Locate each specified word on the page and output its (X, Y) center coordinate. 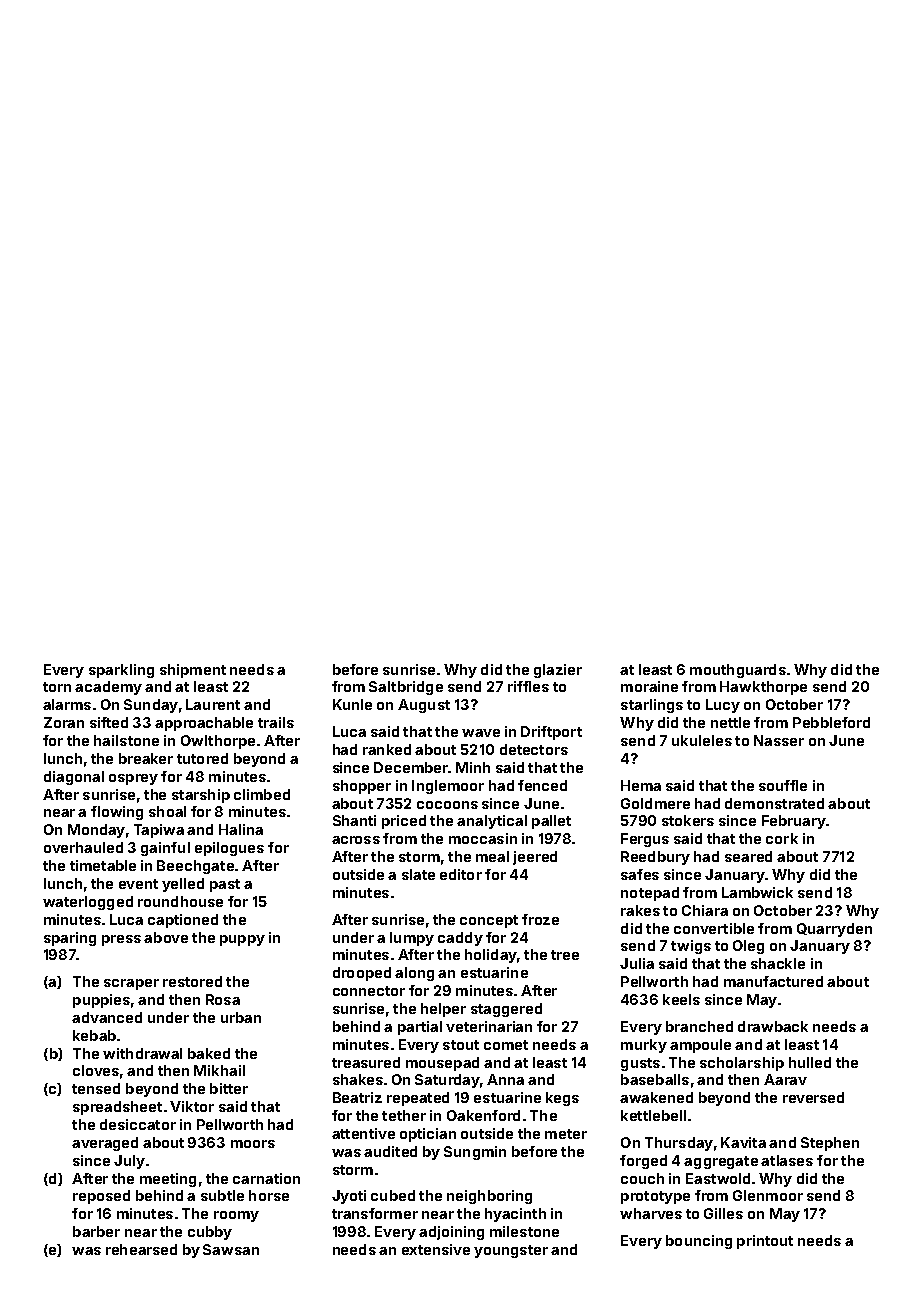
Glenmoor (768, 1195)
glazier (558, 671)
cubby (210, 1233)
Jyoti (349, 1197)
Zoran (64, 722)
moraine (649, 686)
